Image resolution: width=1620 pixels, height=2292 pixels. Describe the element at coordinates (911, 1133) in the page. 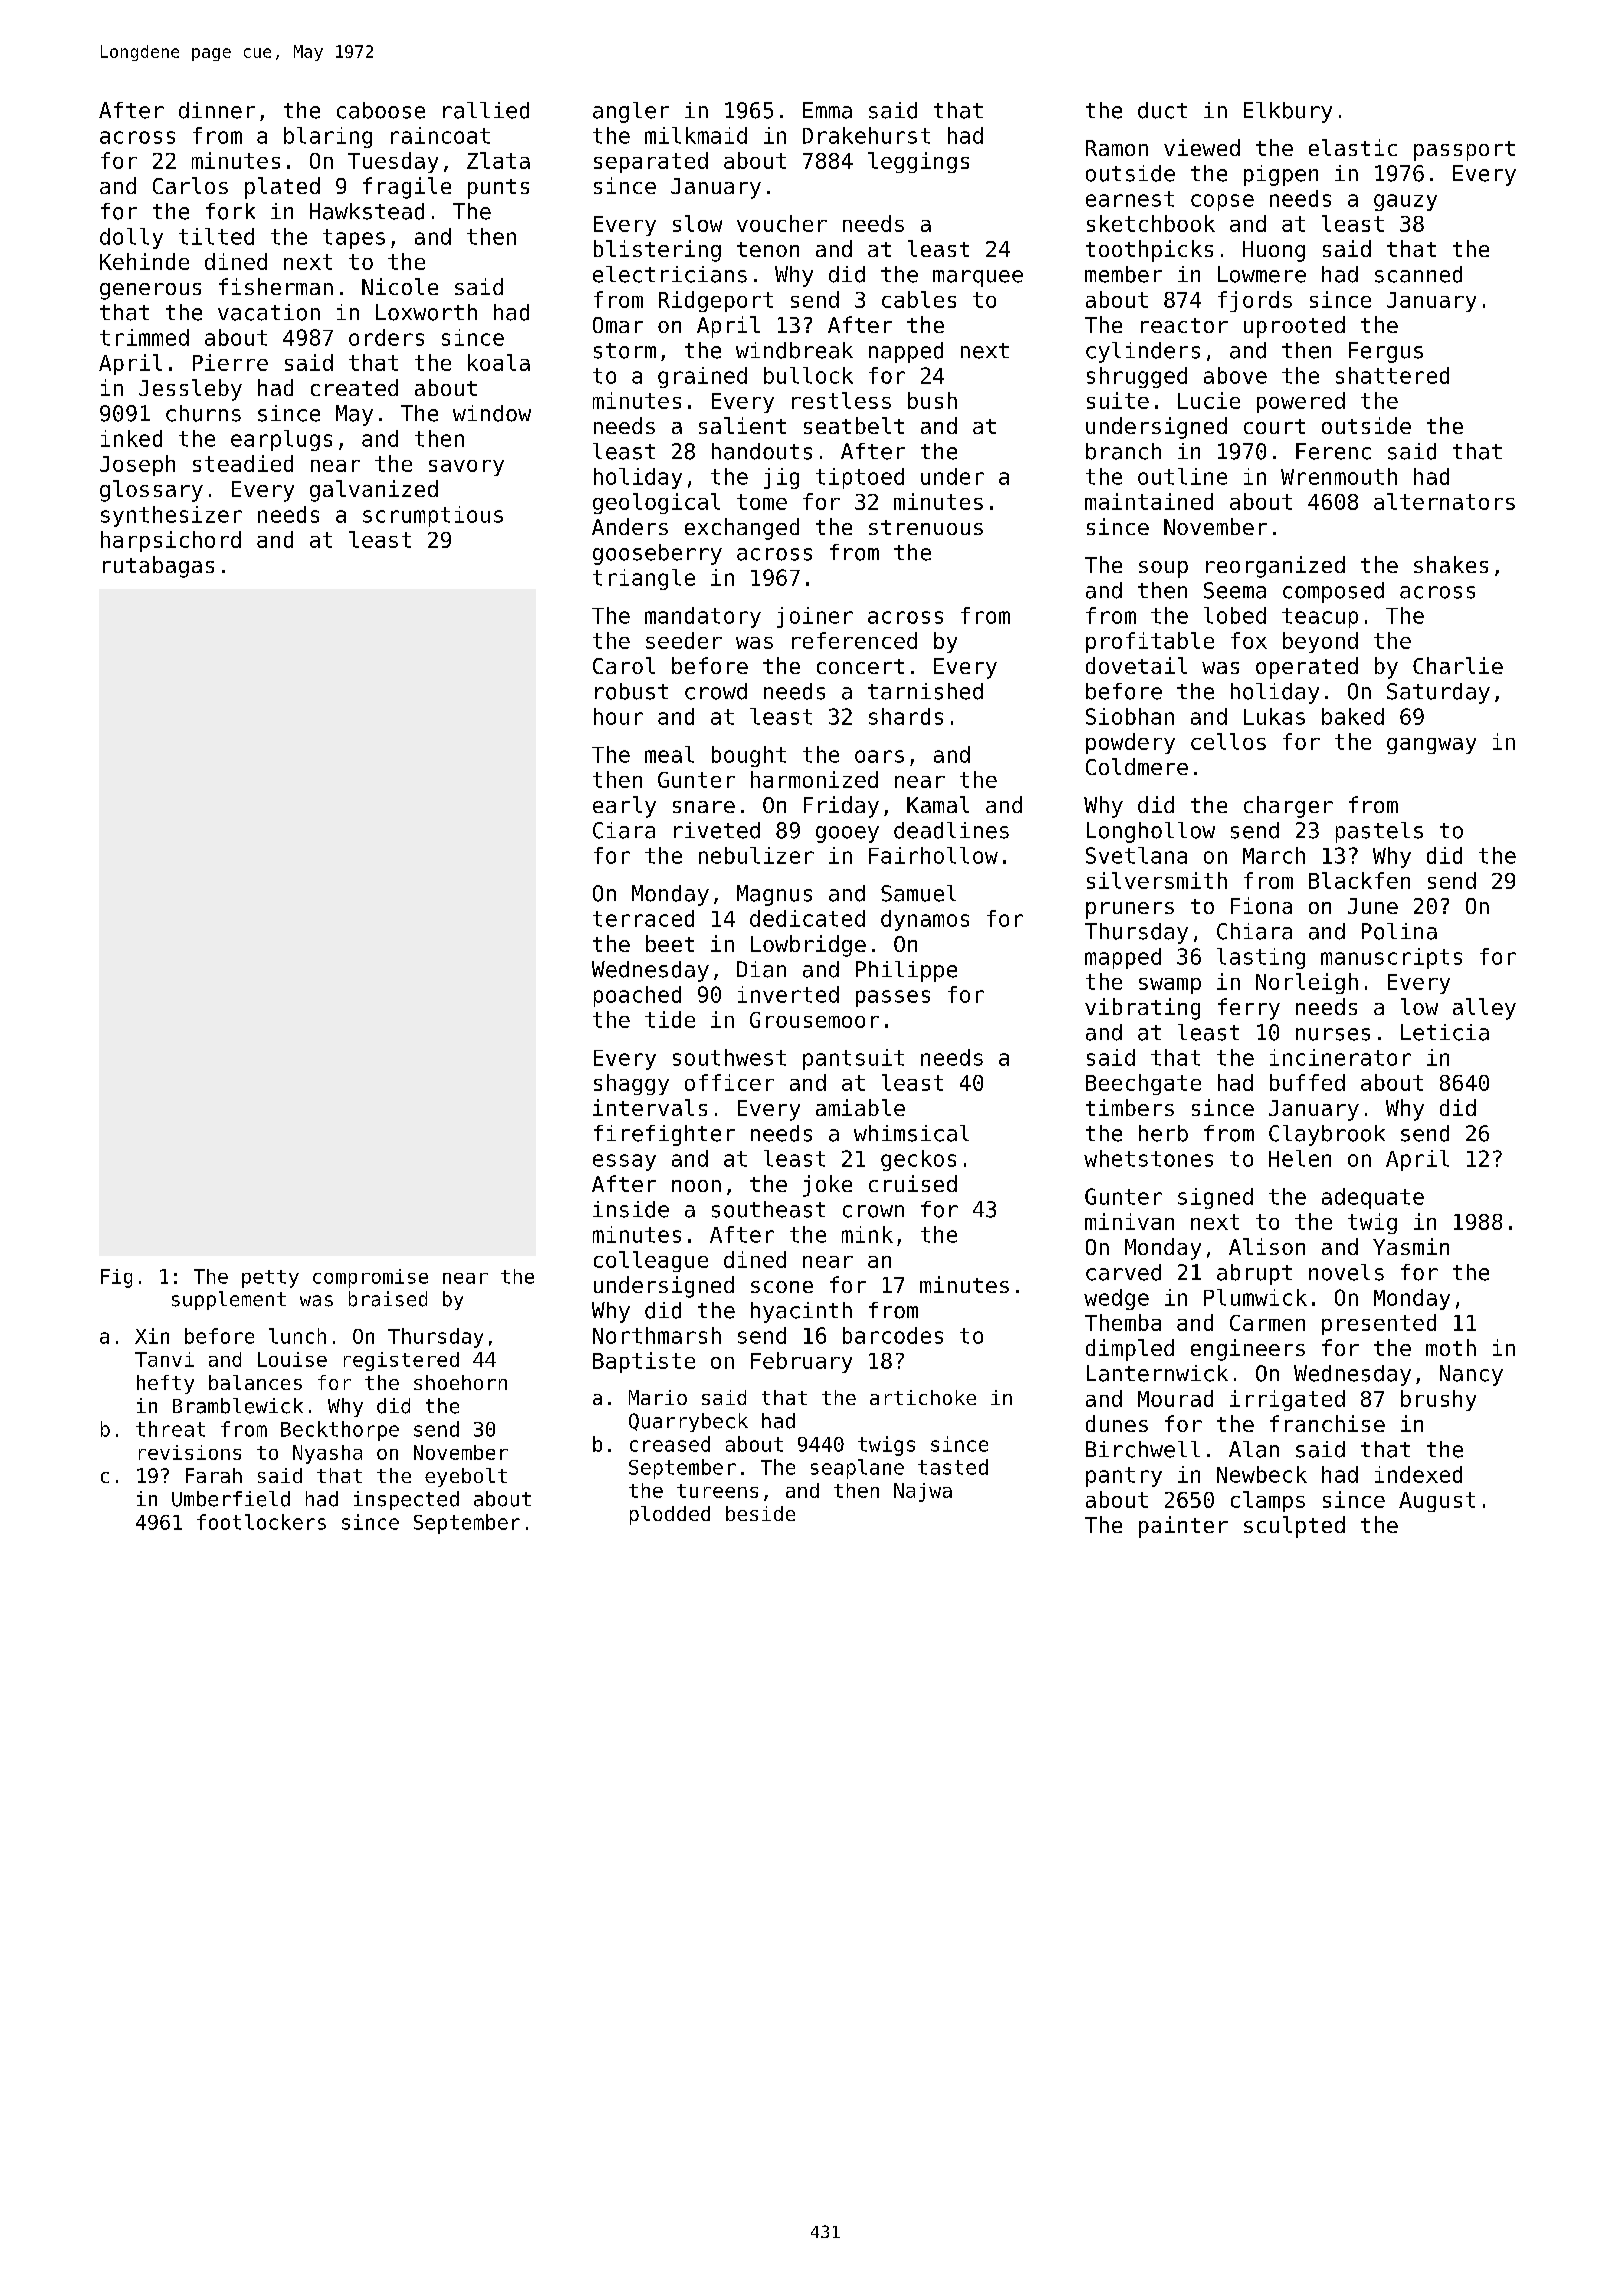

I see `whimsical` at that location.
